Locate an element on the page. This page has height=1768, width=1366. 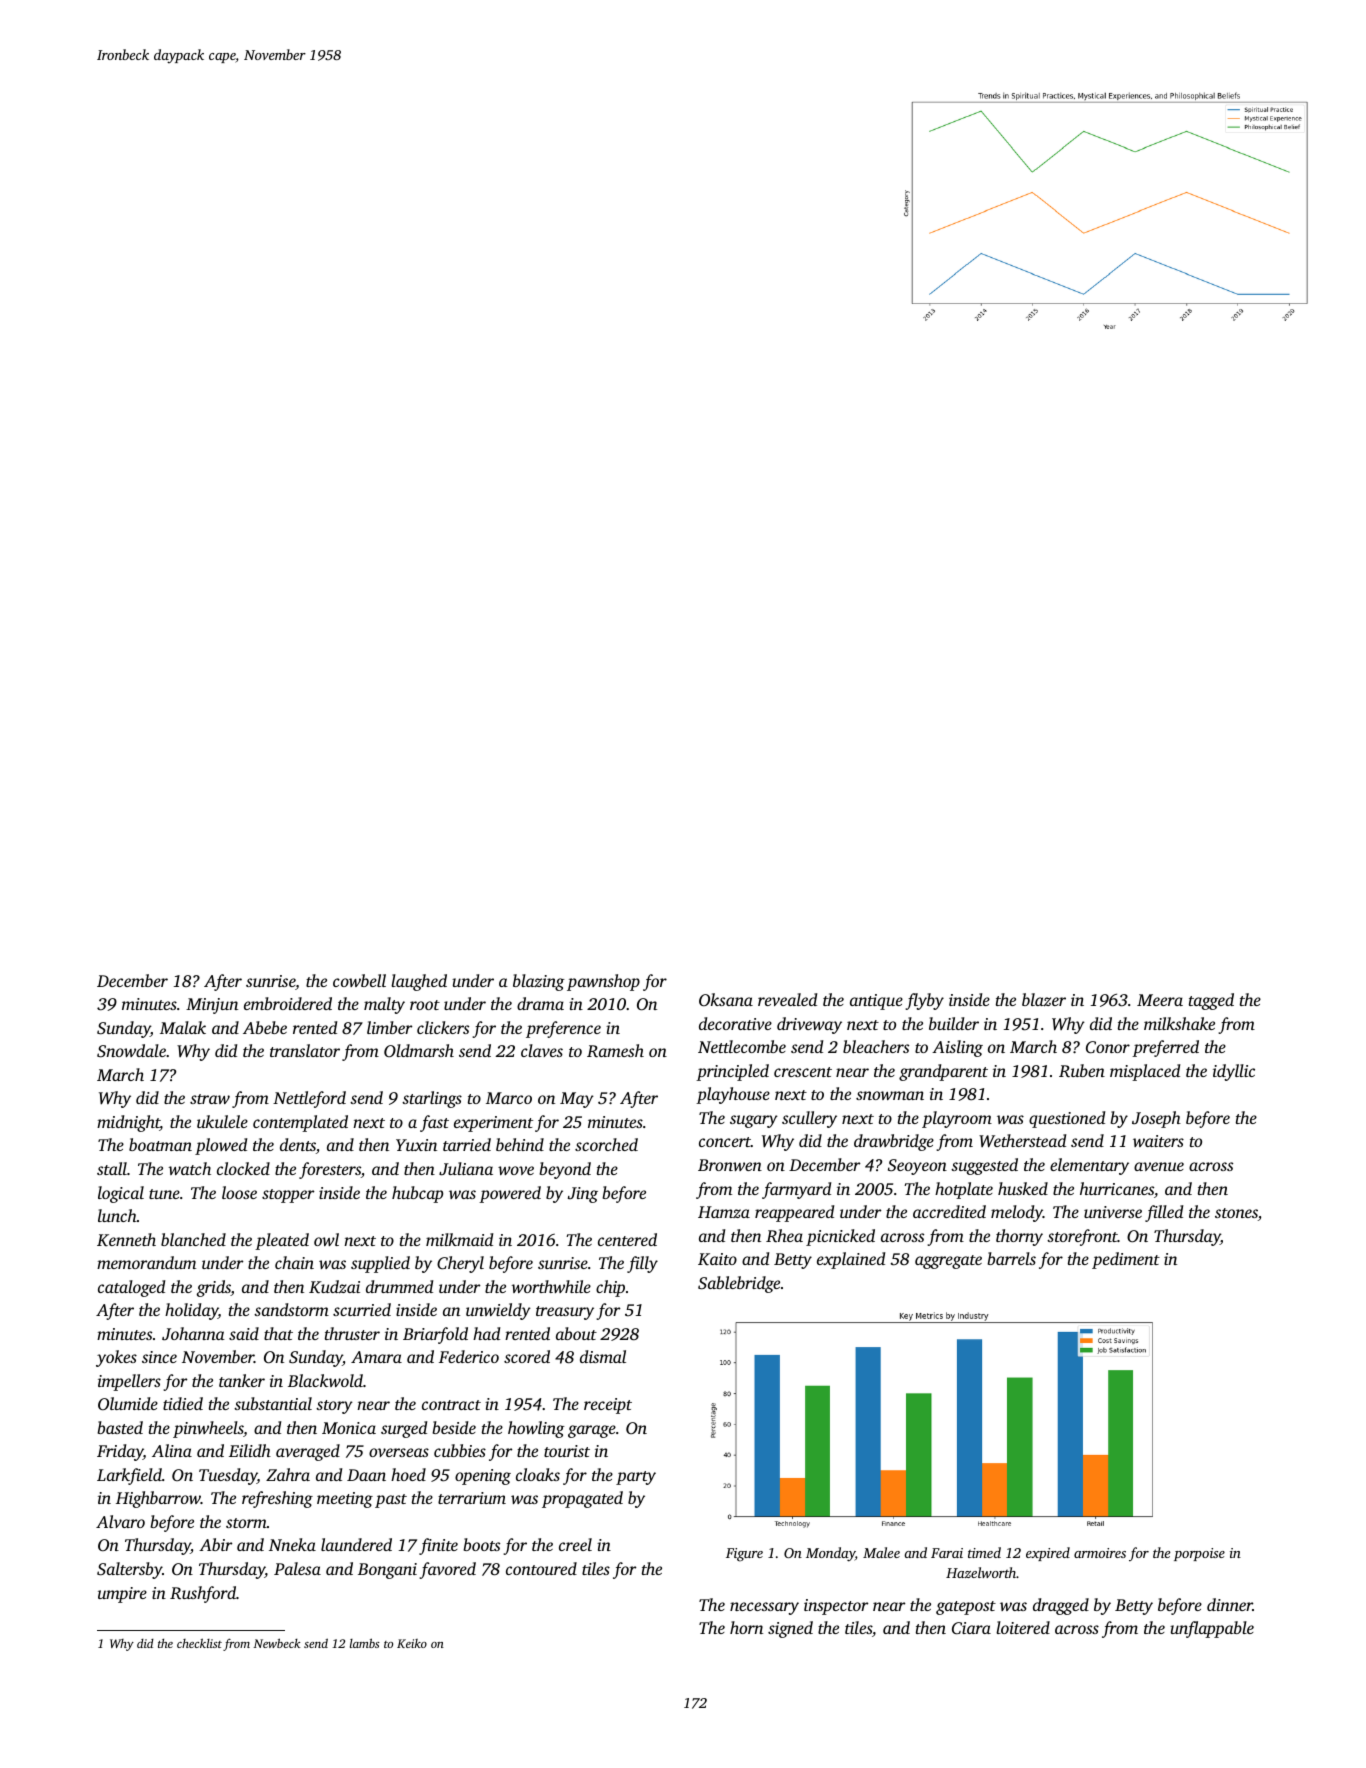
builder is located at coordinates (954, 1023).
